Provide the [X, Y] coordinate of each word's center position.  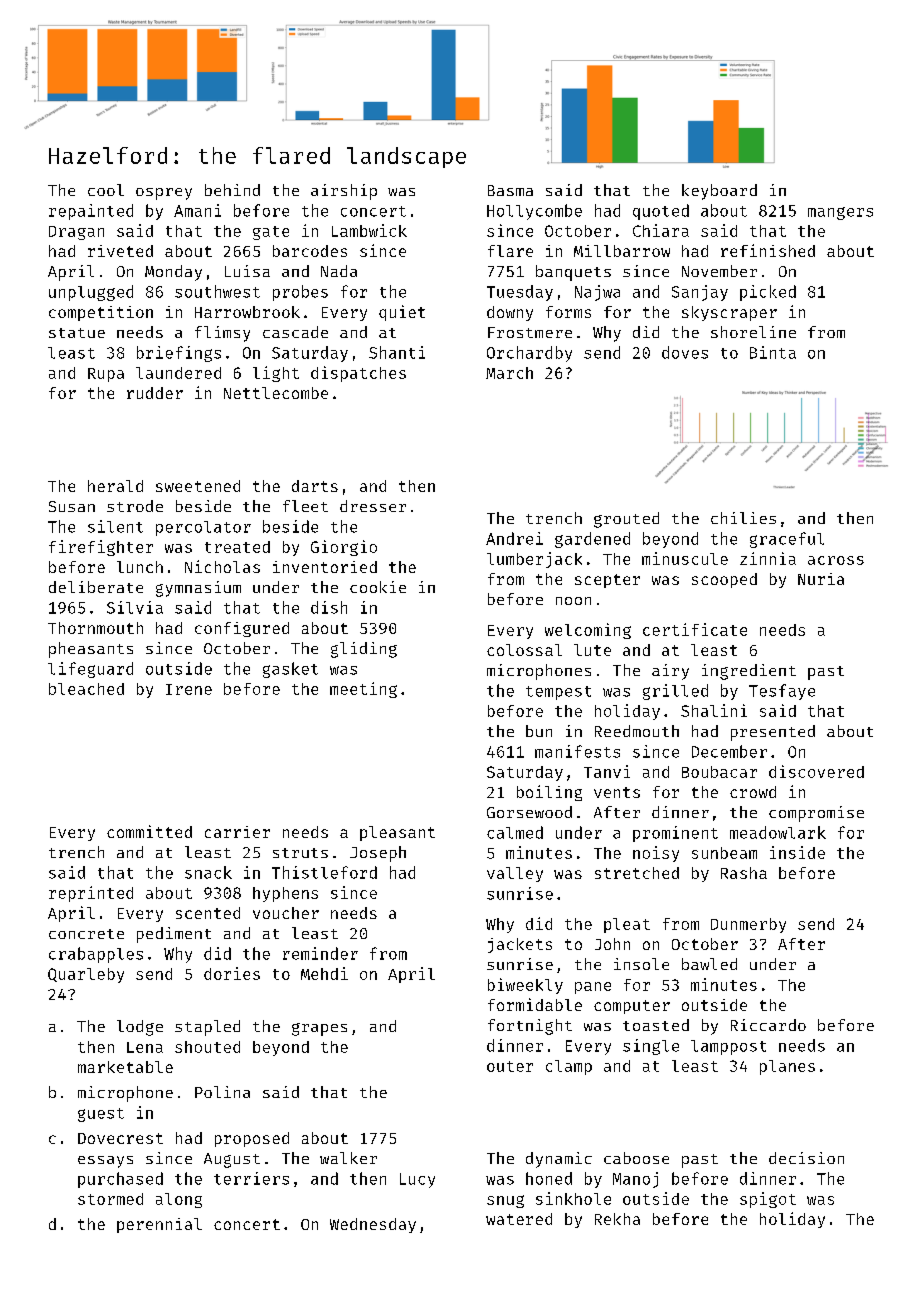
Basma [510, 190]
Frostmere [530, 332]
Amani [197, 210]
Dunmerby [748, 925]
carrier [237, 832]
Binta [773, 352]
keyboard [719, 192]
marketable [125, 1067]
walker [348, 1158]
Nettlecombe [276, 393]
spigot [768, 1200]
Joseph [378, 854]
